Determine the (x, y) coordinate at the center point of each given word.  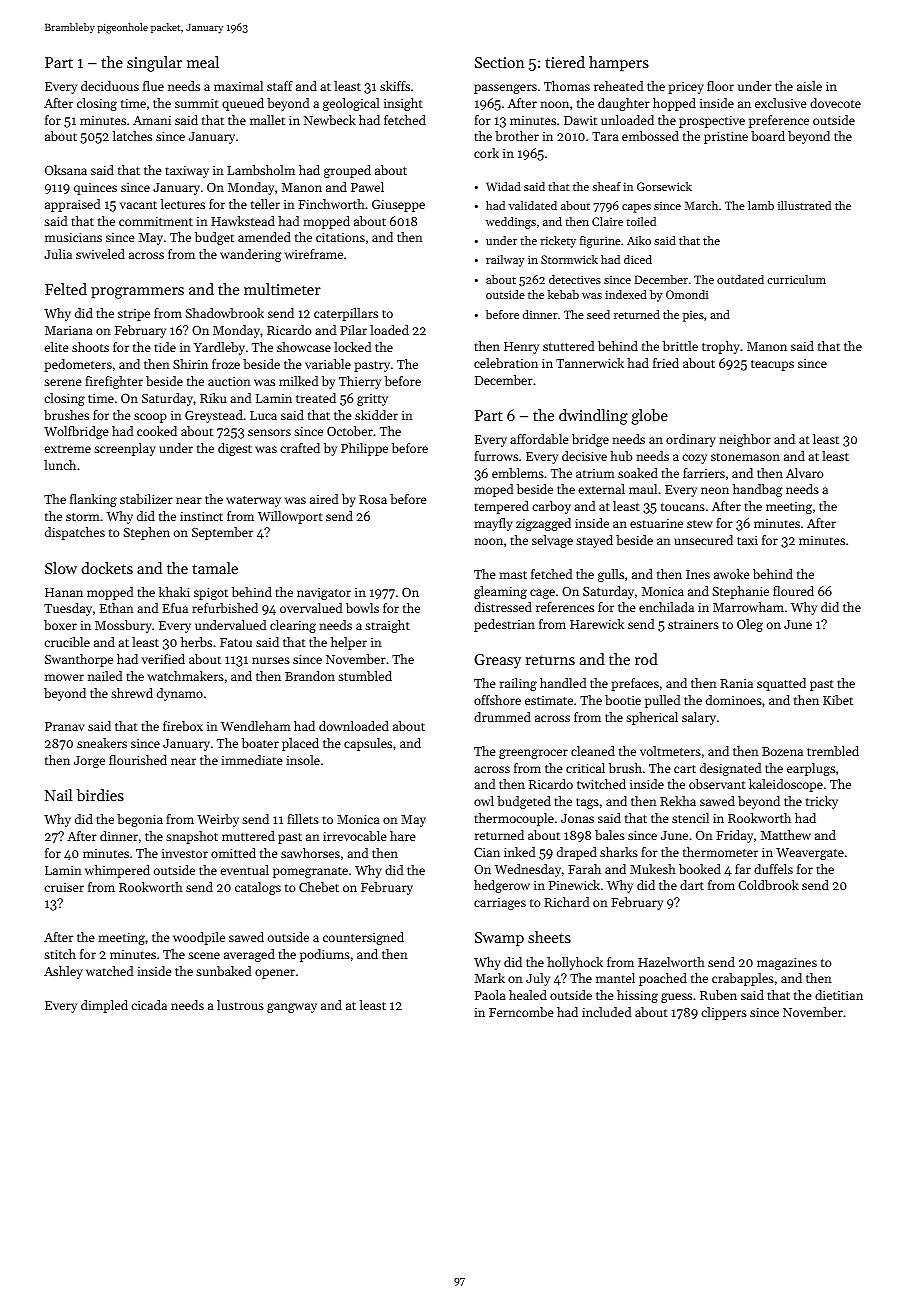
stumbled (365, 676)
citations (340, 237)
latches (132, 136)
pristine (726, 138)
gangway (292, 1008)
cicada (149, 1005)
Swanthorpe (79, 660)
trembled (833, 751)
